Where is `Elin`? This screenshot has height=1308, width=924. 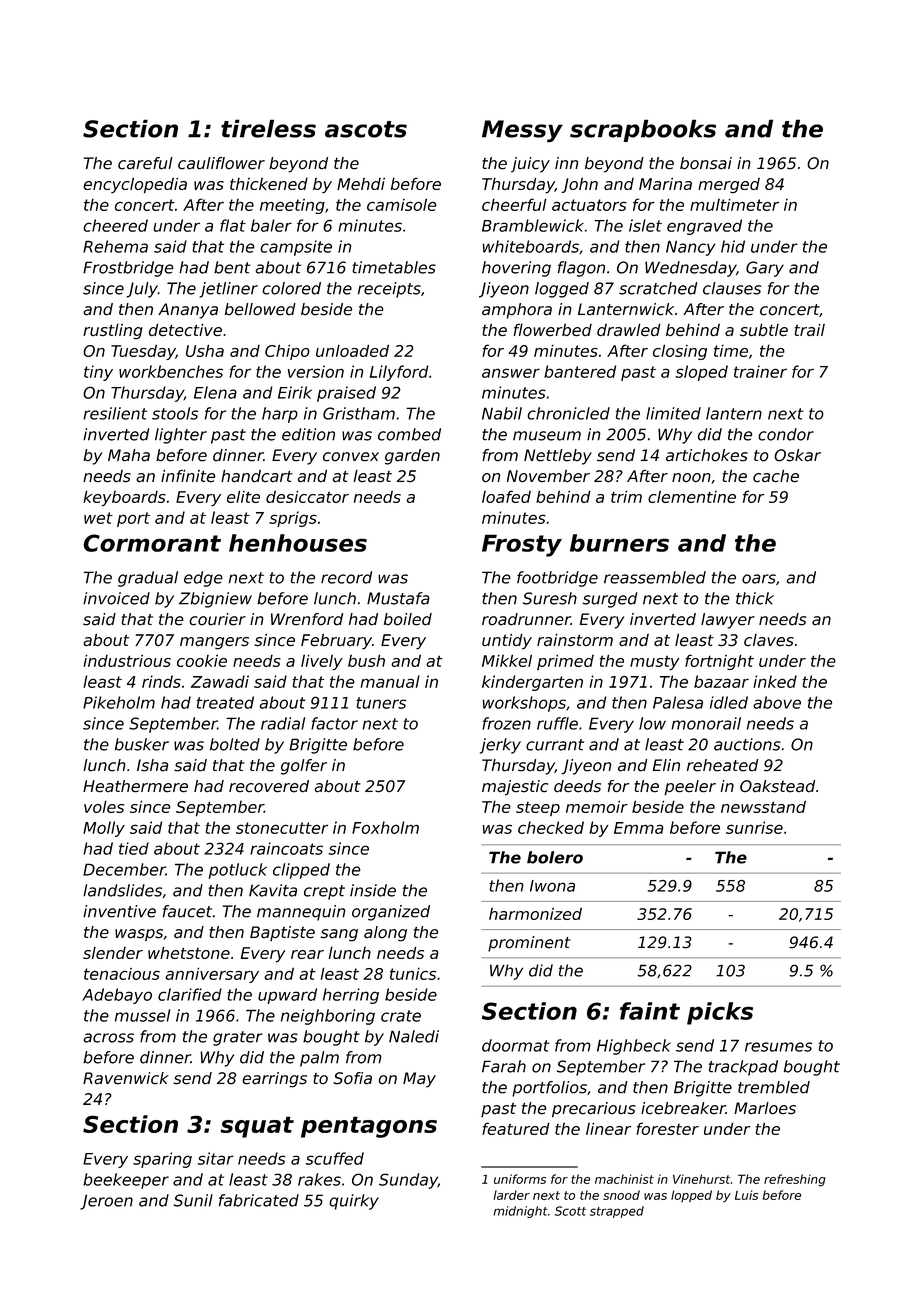
Elin is located at coordinates (666, 765).
